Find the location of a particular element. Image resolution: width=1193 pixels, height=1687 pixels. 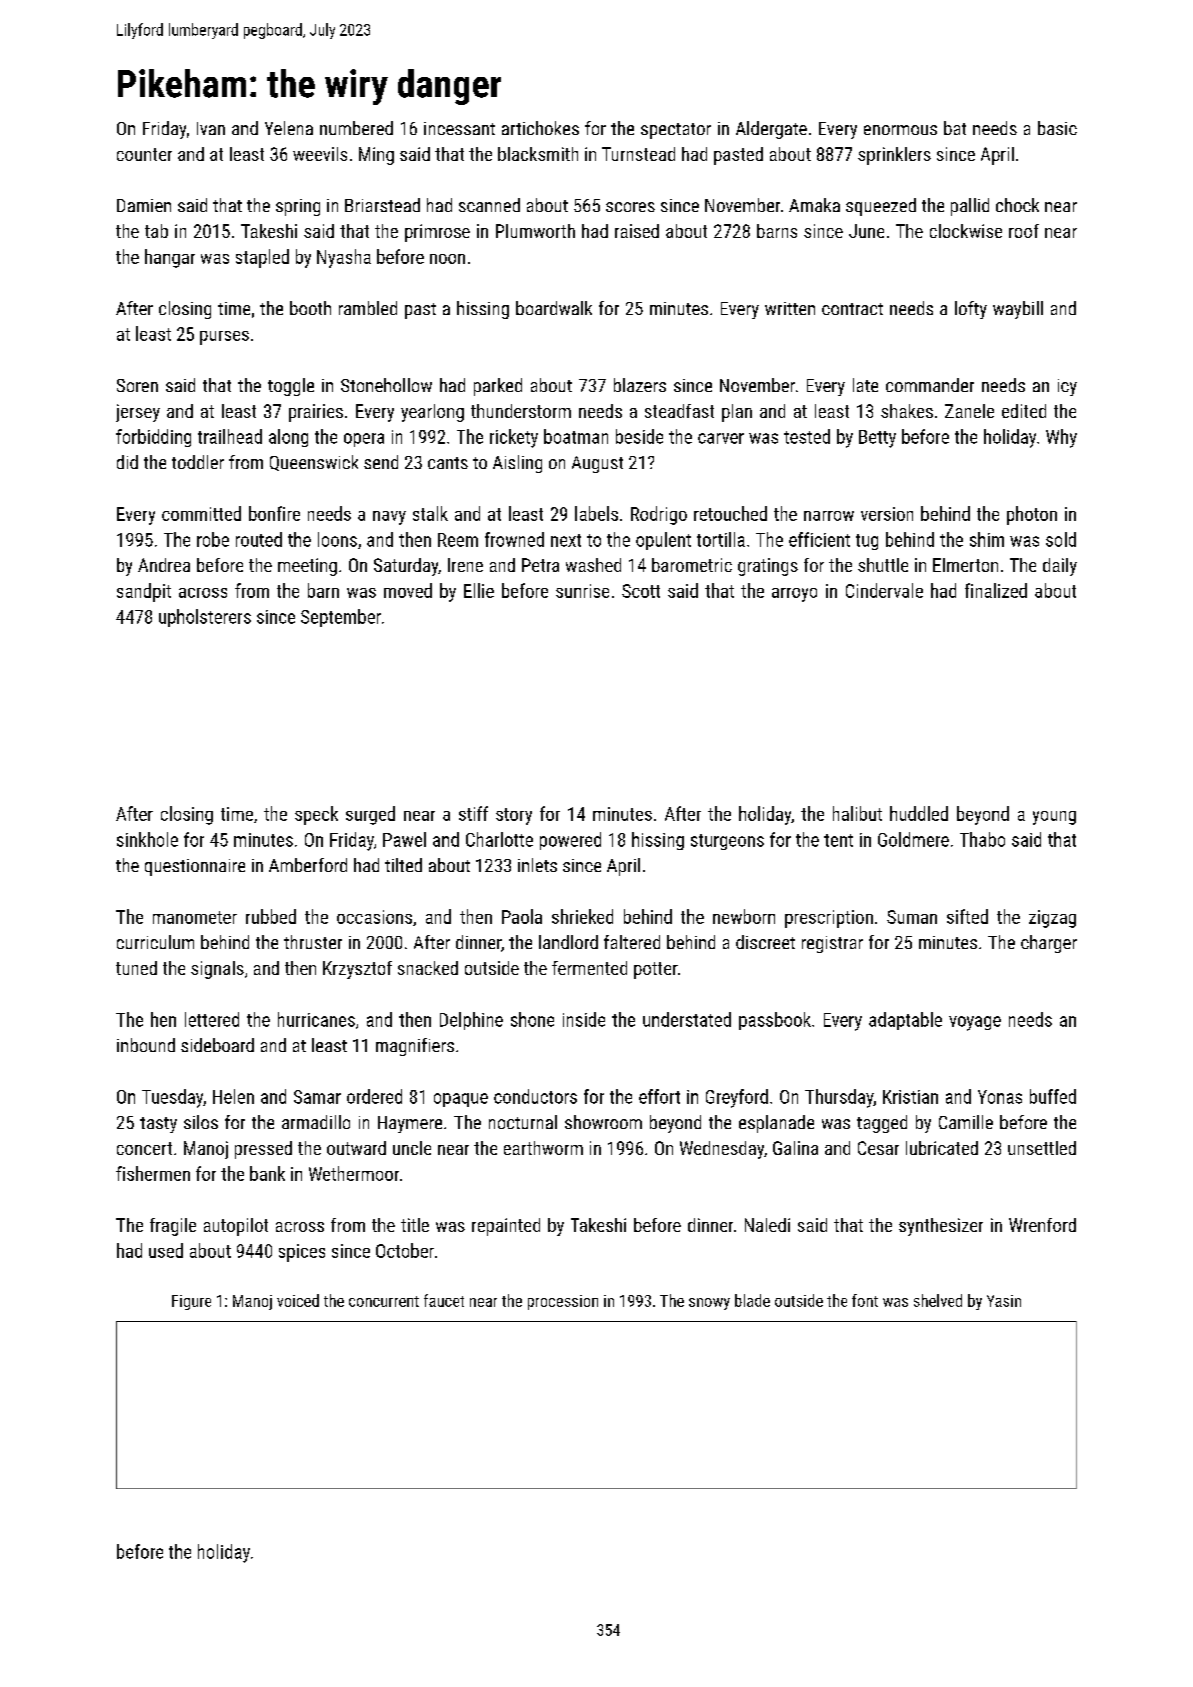

procession is located at coordinates (563, 1302).
